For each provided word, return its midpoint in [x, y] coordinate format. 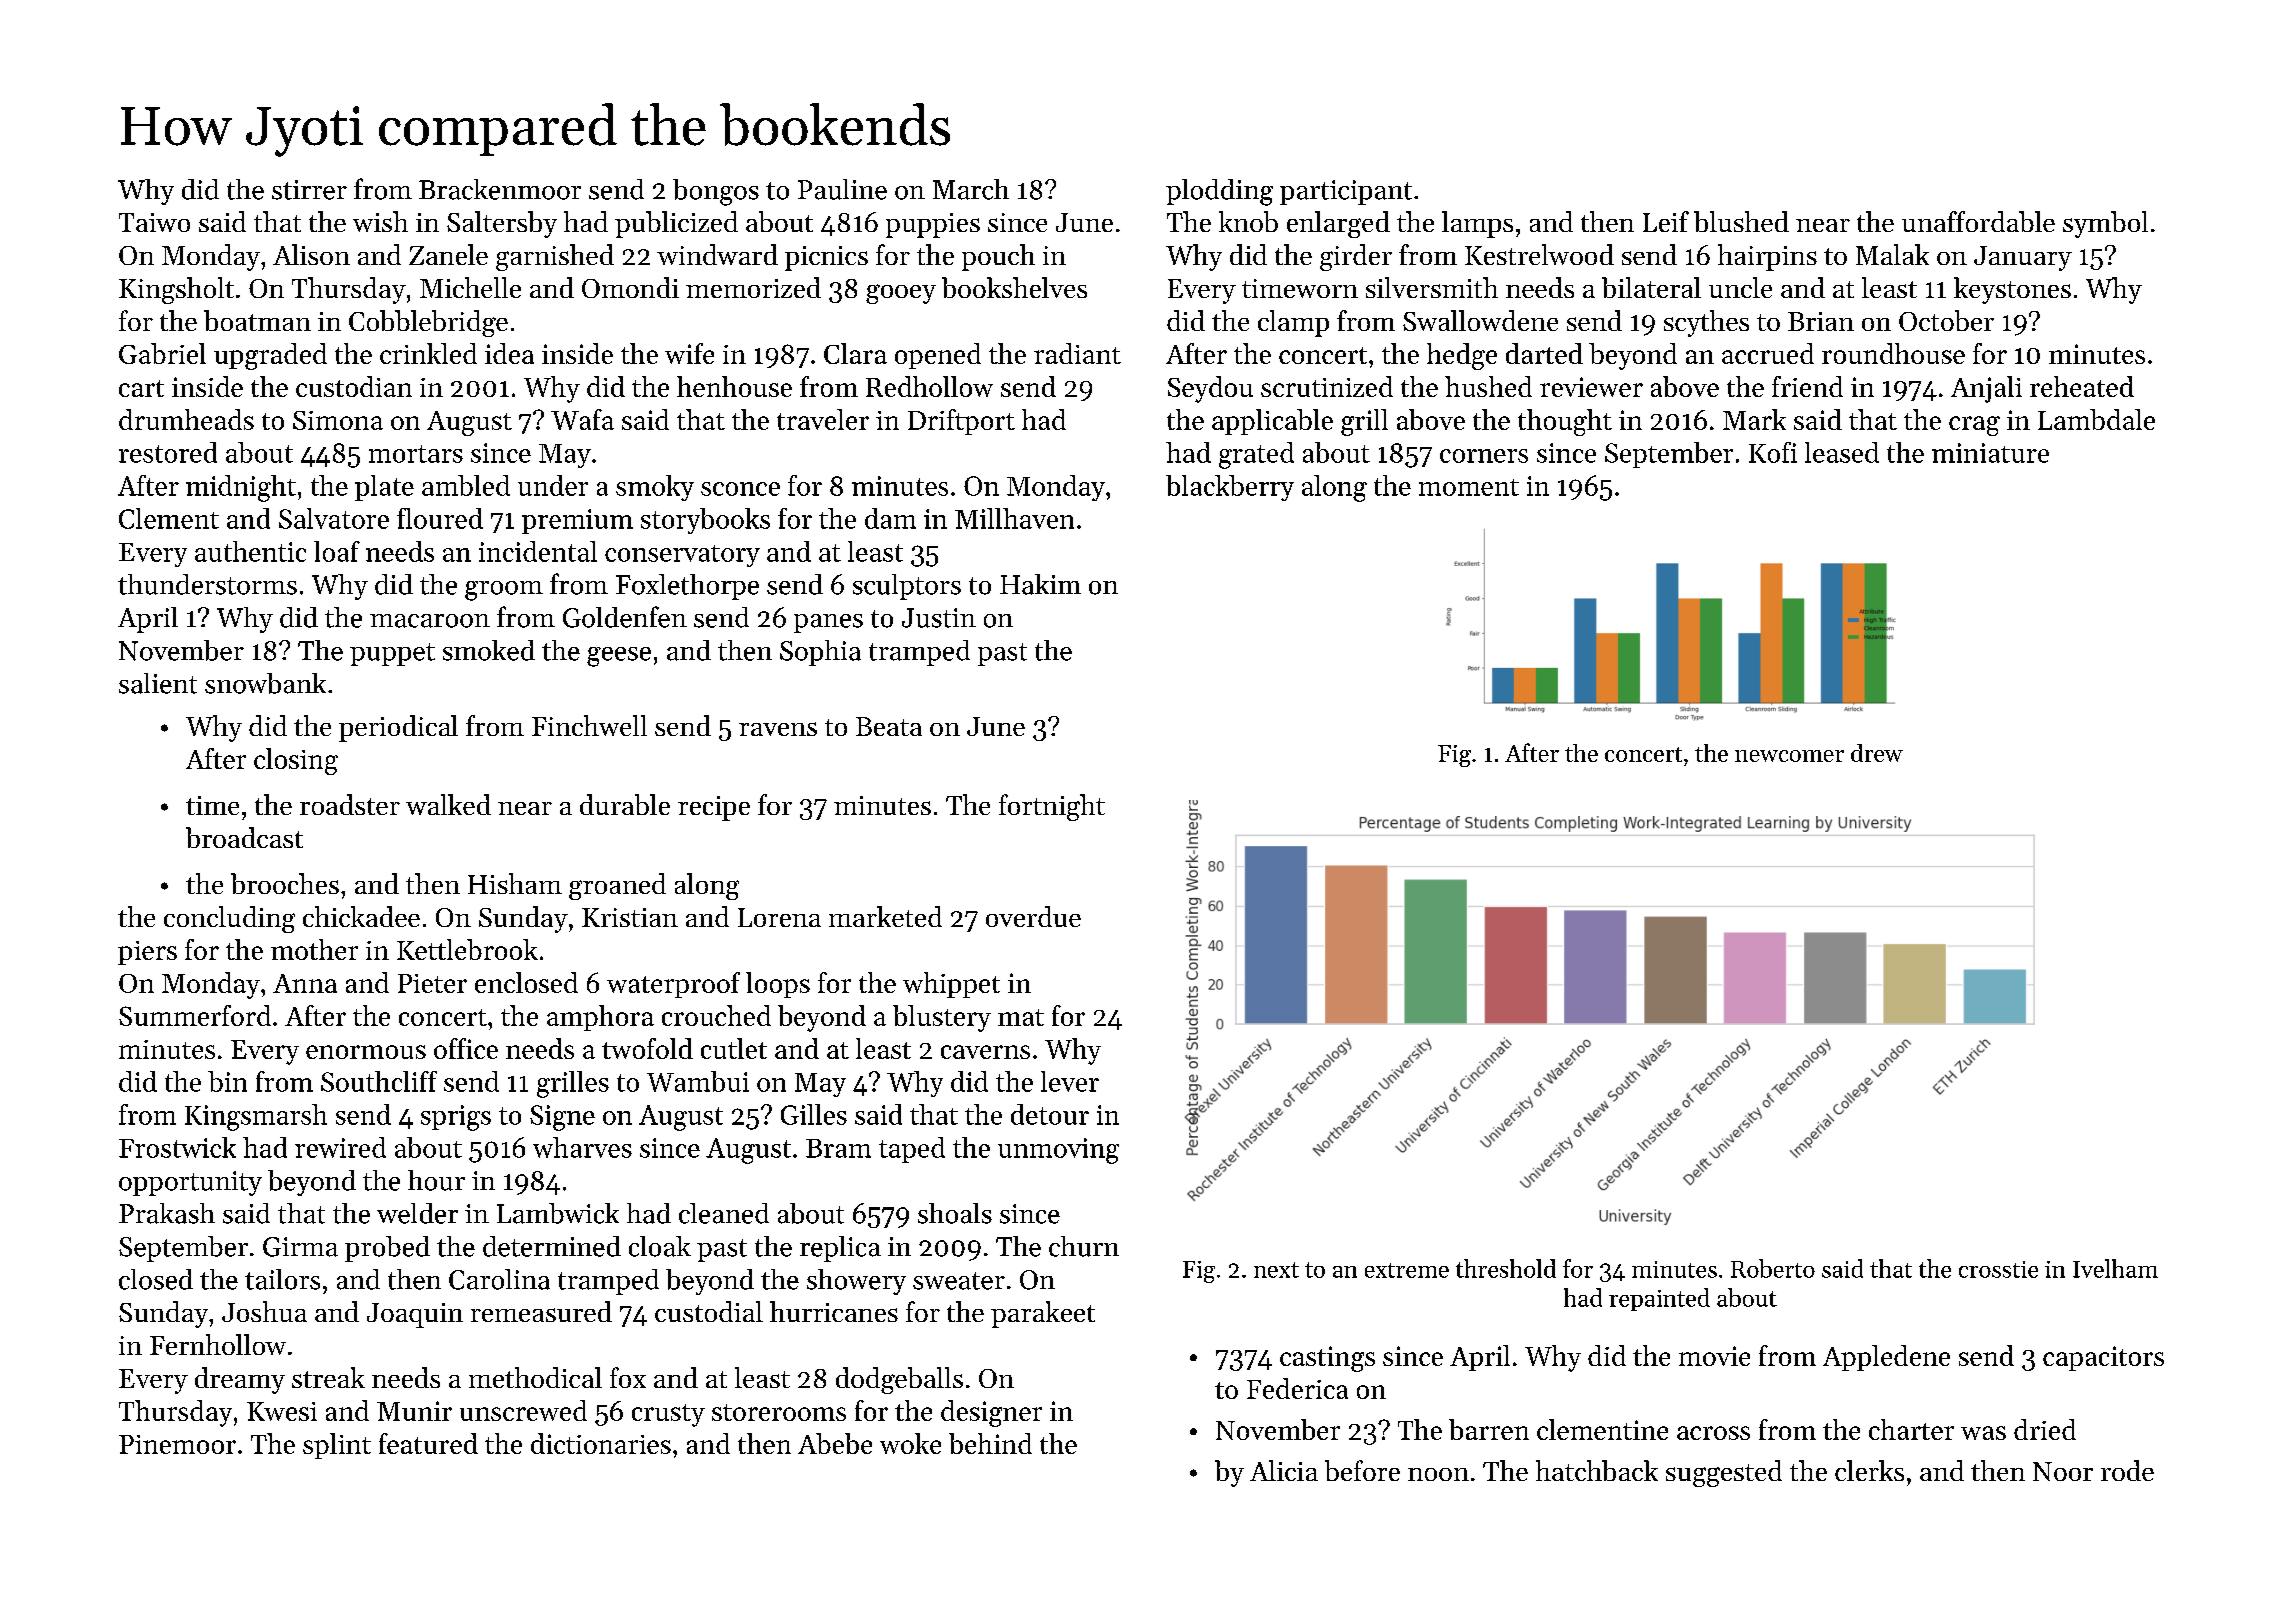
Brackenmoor [500, 189]
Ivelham [2115, 1268]
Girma [300, 1247]
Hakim [1040, 584]
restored [168, 452]
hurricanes [834, 1311]
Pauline [842, 189]
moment [1469, 487]
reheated [2082, 386]
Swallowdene [1480, 320]
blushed [1741, 221]
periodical [398, 728]
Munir [414, 1411]
